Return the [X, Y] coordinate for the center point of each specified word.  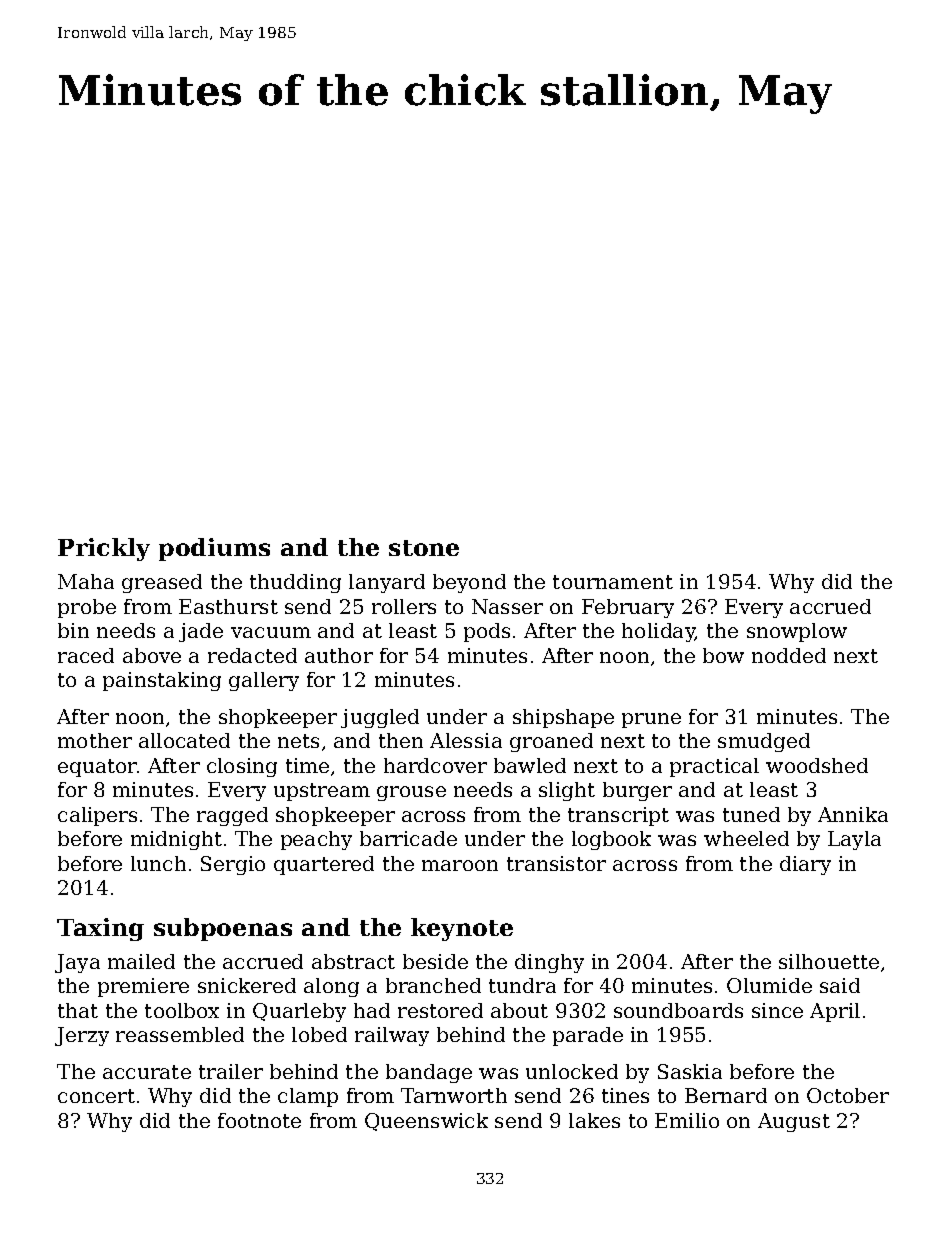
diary [805, 865]
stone [424, 548]
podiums [214, 549]
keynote [462, 929]
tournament [613, 582]
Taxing [100, 929]
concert [96, 1096]
